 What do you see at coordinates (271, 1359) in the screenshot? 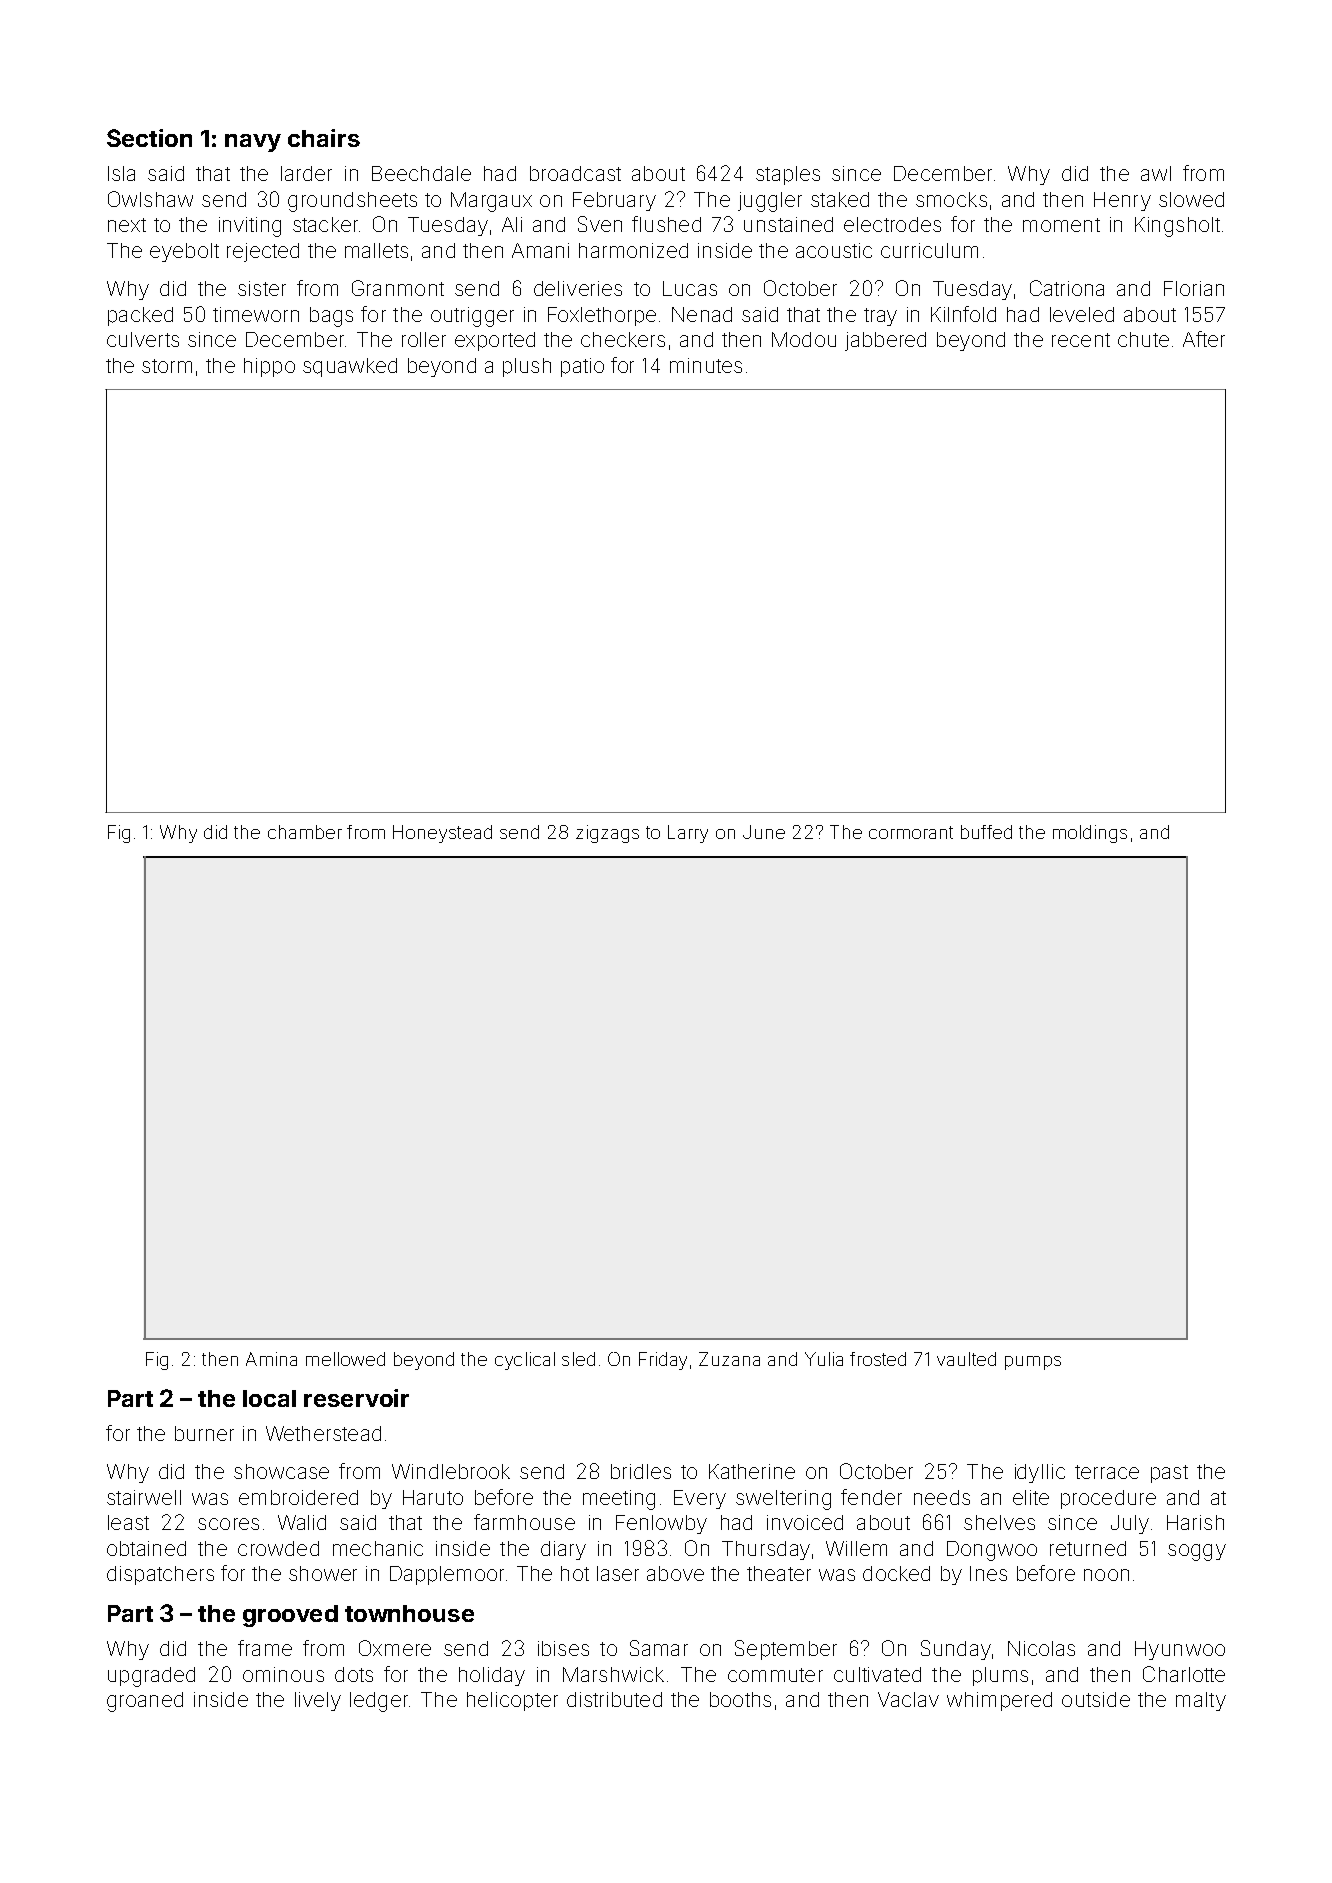
I see `Amina` at bounding box center [271, 1359].
